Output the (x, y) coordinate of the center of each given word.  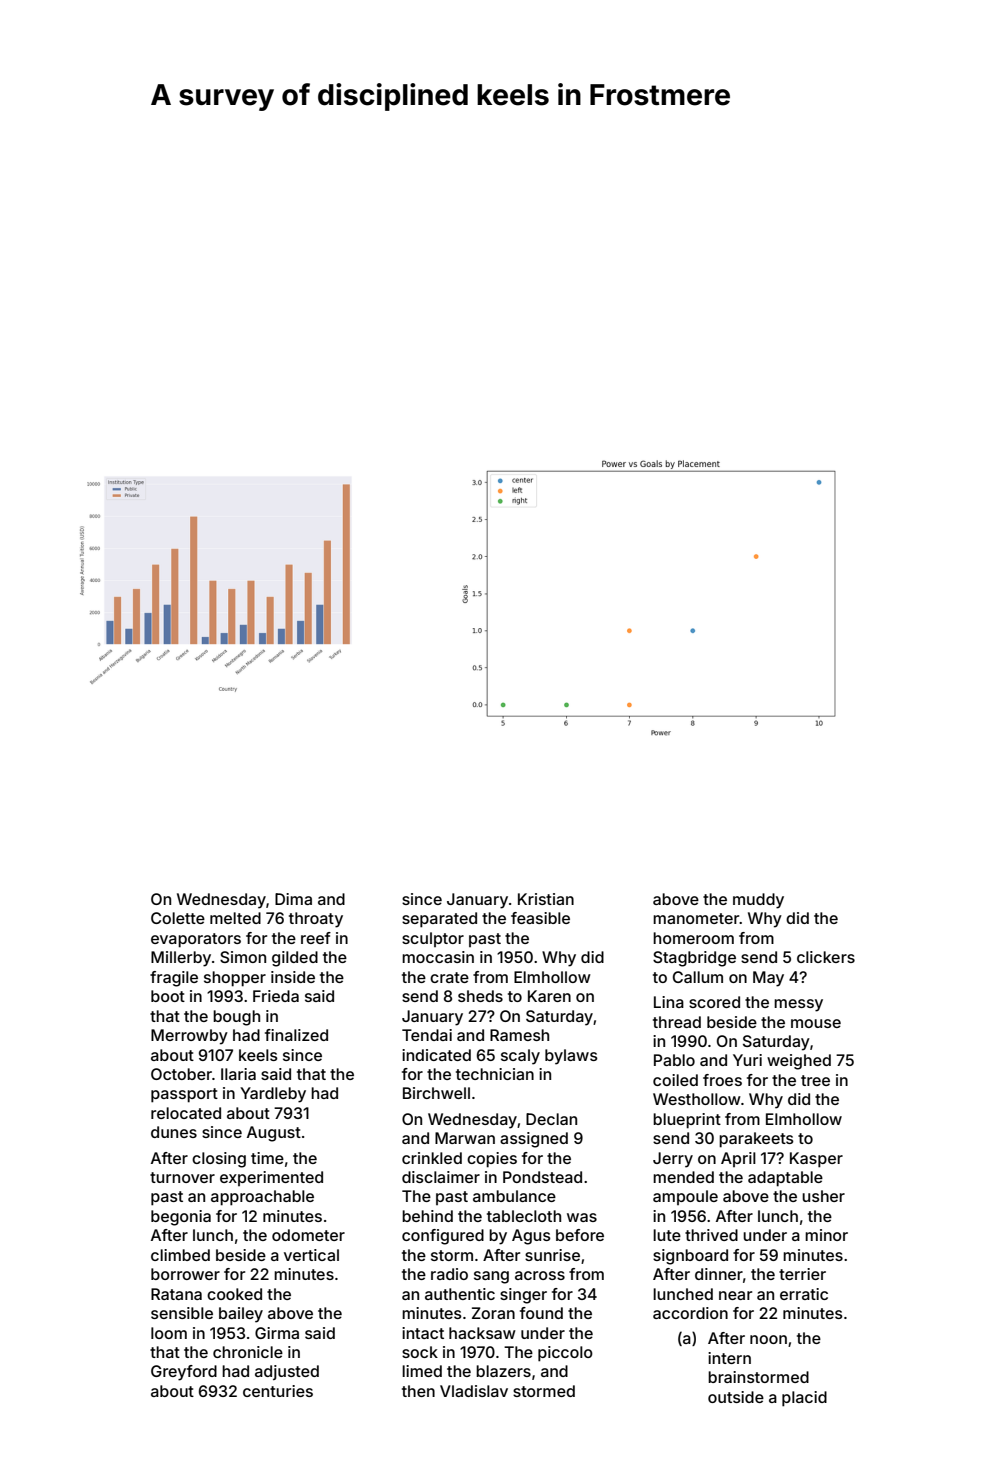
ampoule (685, 1197)
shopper (235, 979)
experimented (271, 1178)
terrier (802, 1274)
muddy (758, 901)
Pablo (674, 1060)
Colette (178, 918)
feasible (540, 918)
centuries (278, 1391)
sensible (182, 1313)
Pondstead (542, 1177)
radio (449, 1274)
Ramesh (519, 1035)
